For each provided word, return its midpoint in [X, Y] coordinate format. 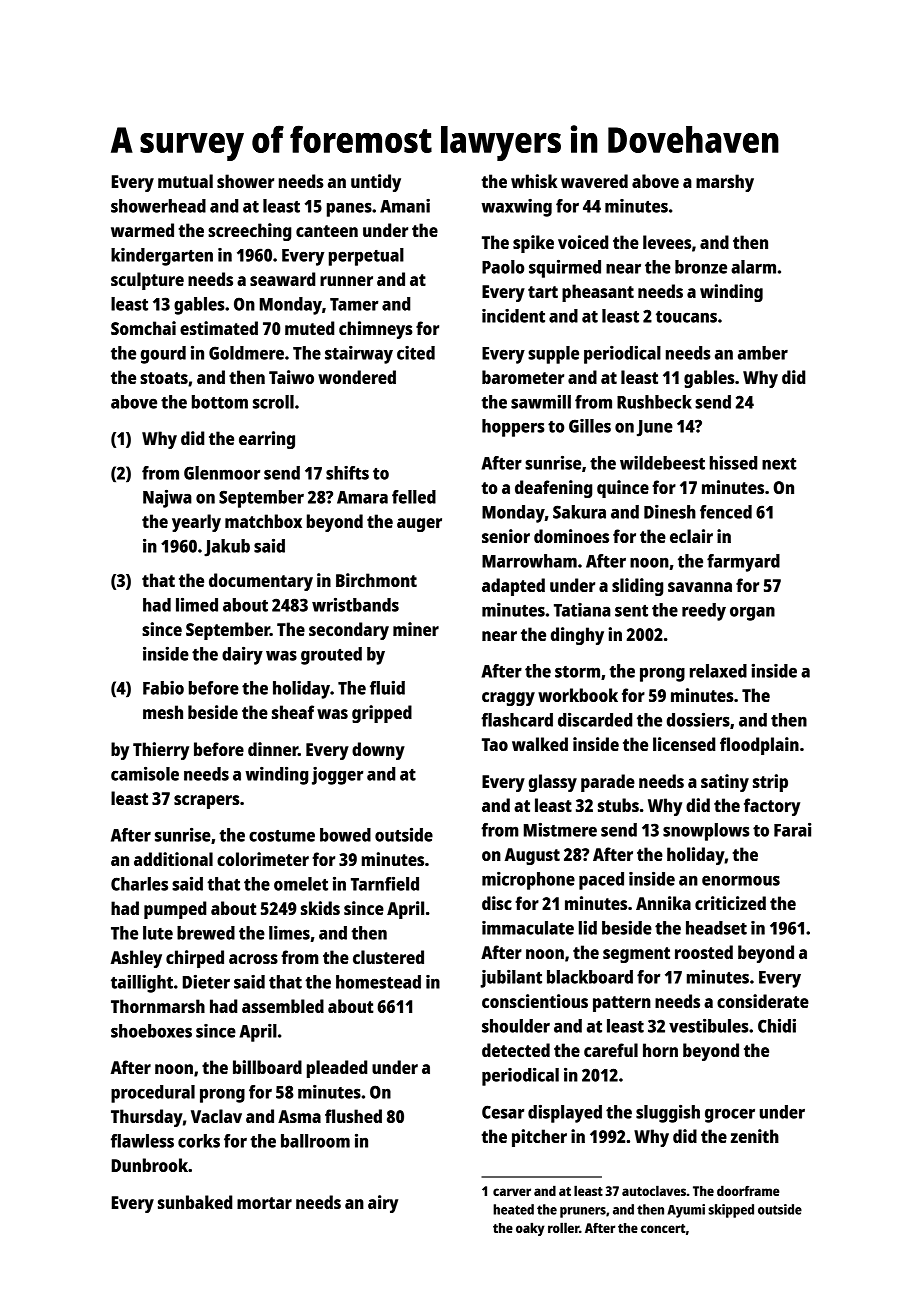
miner [416, 629]
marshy [725, 183]
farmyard [743, 563]
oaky [530, 1229]
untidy [376, 183]
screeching [249, 232]
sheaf [293, 712]
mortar [264, 1203]
